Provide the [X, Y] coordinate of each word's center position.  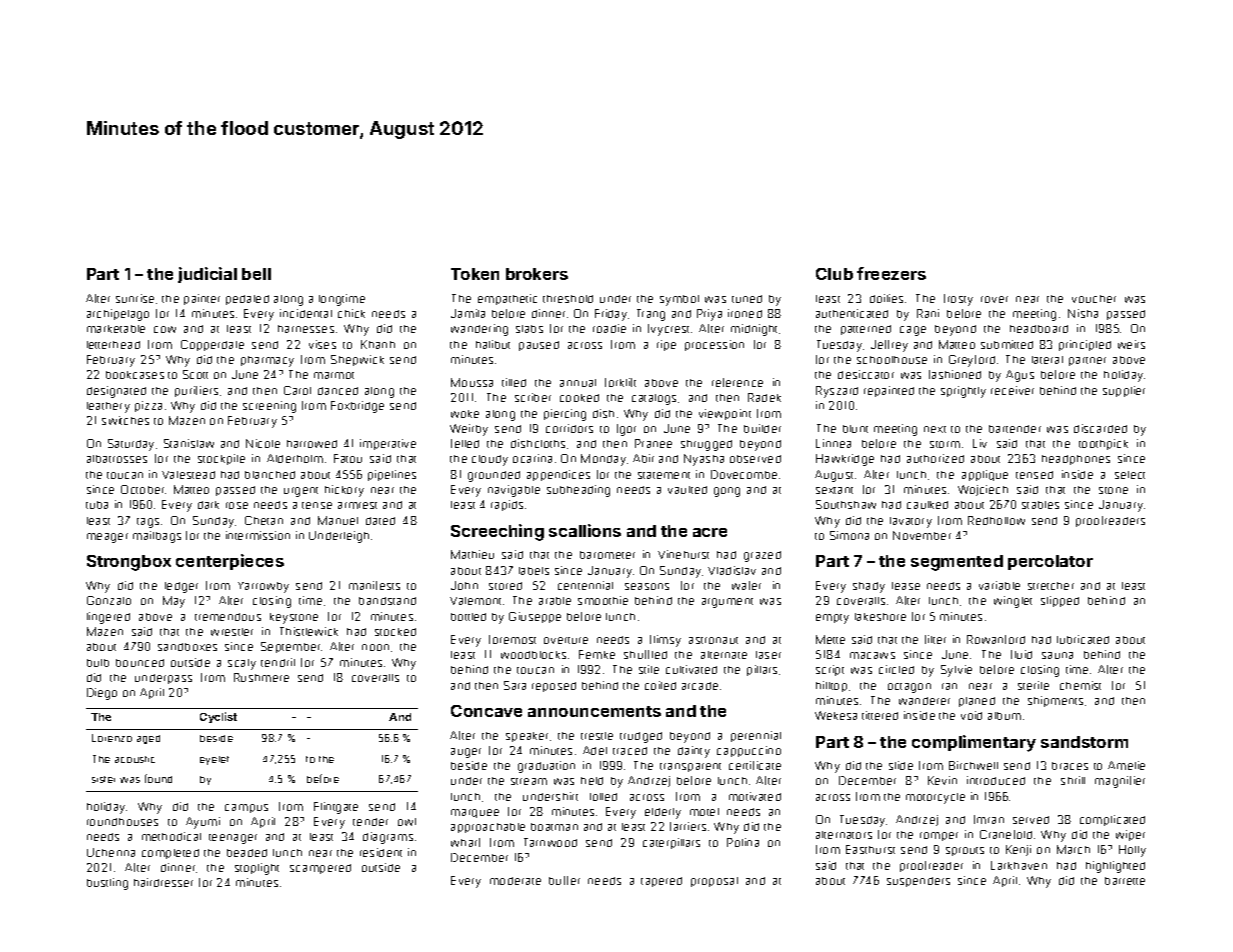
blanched [270, 475]
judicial [207, 275]
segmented [957, 563]
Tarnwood [550, 842]
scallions [585, 530]
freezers [891, 273]
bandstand [387, 601]
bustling [107, 884]
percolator [1050, 562]
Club [834, 274]
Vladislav [732, 570]
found [158, 778]
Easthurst [870, 849]
